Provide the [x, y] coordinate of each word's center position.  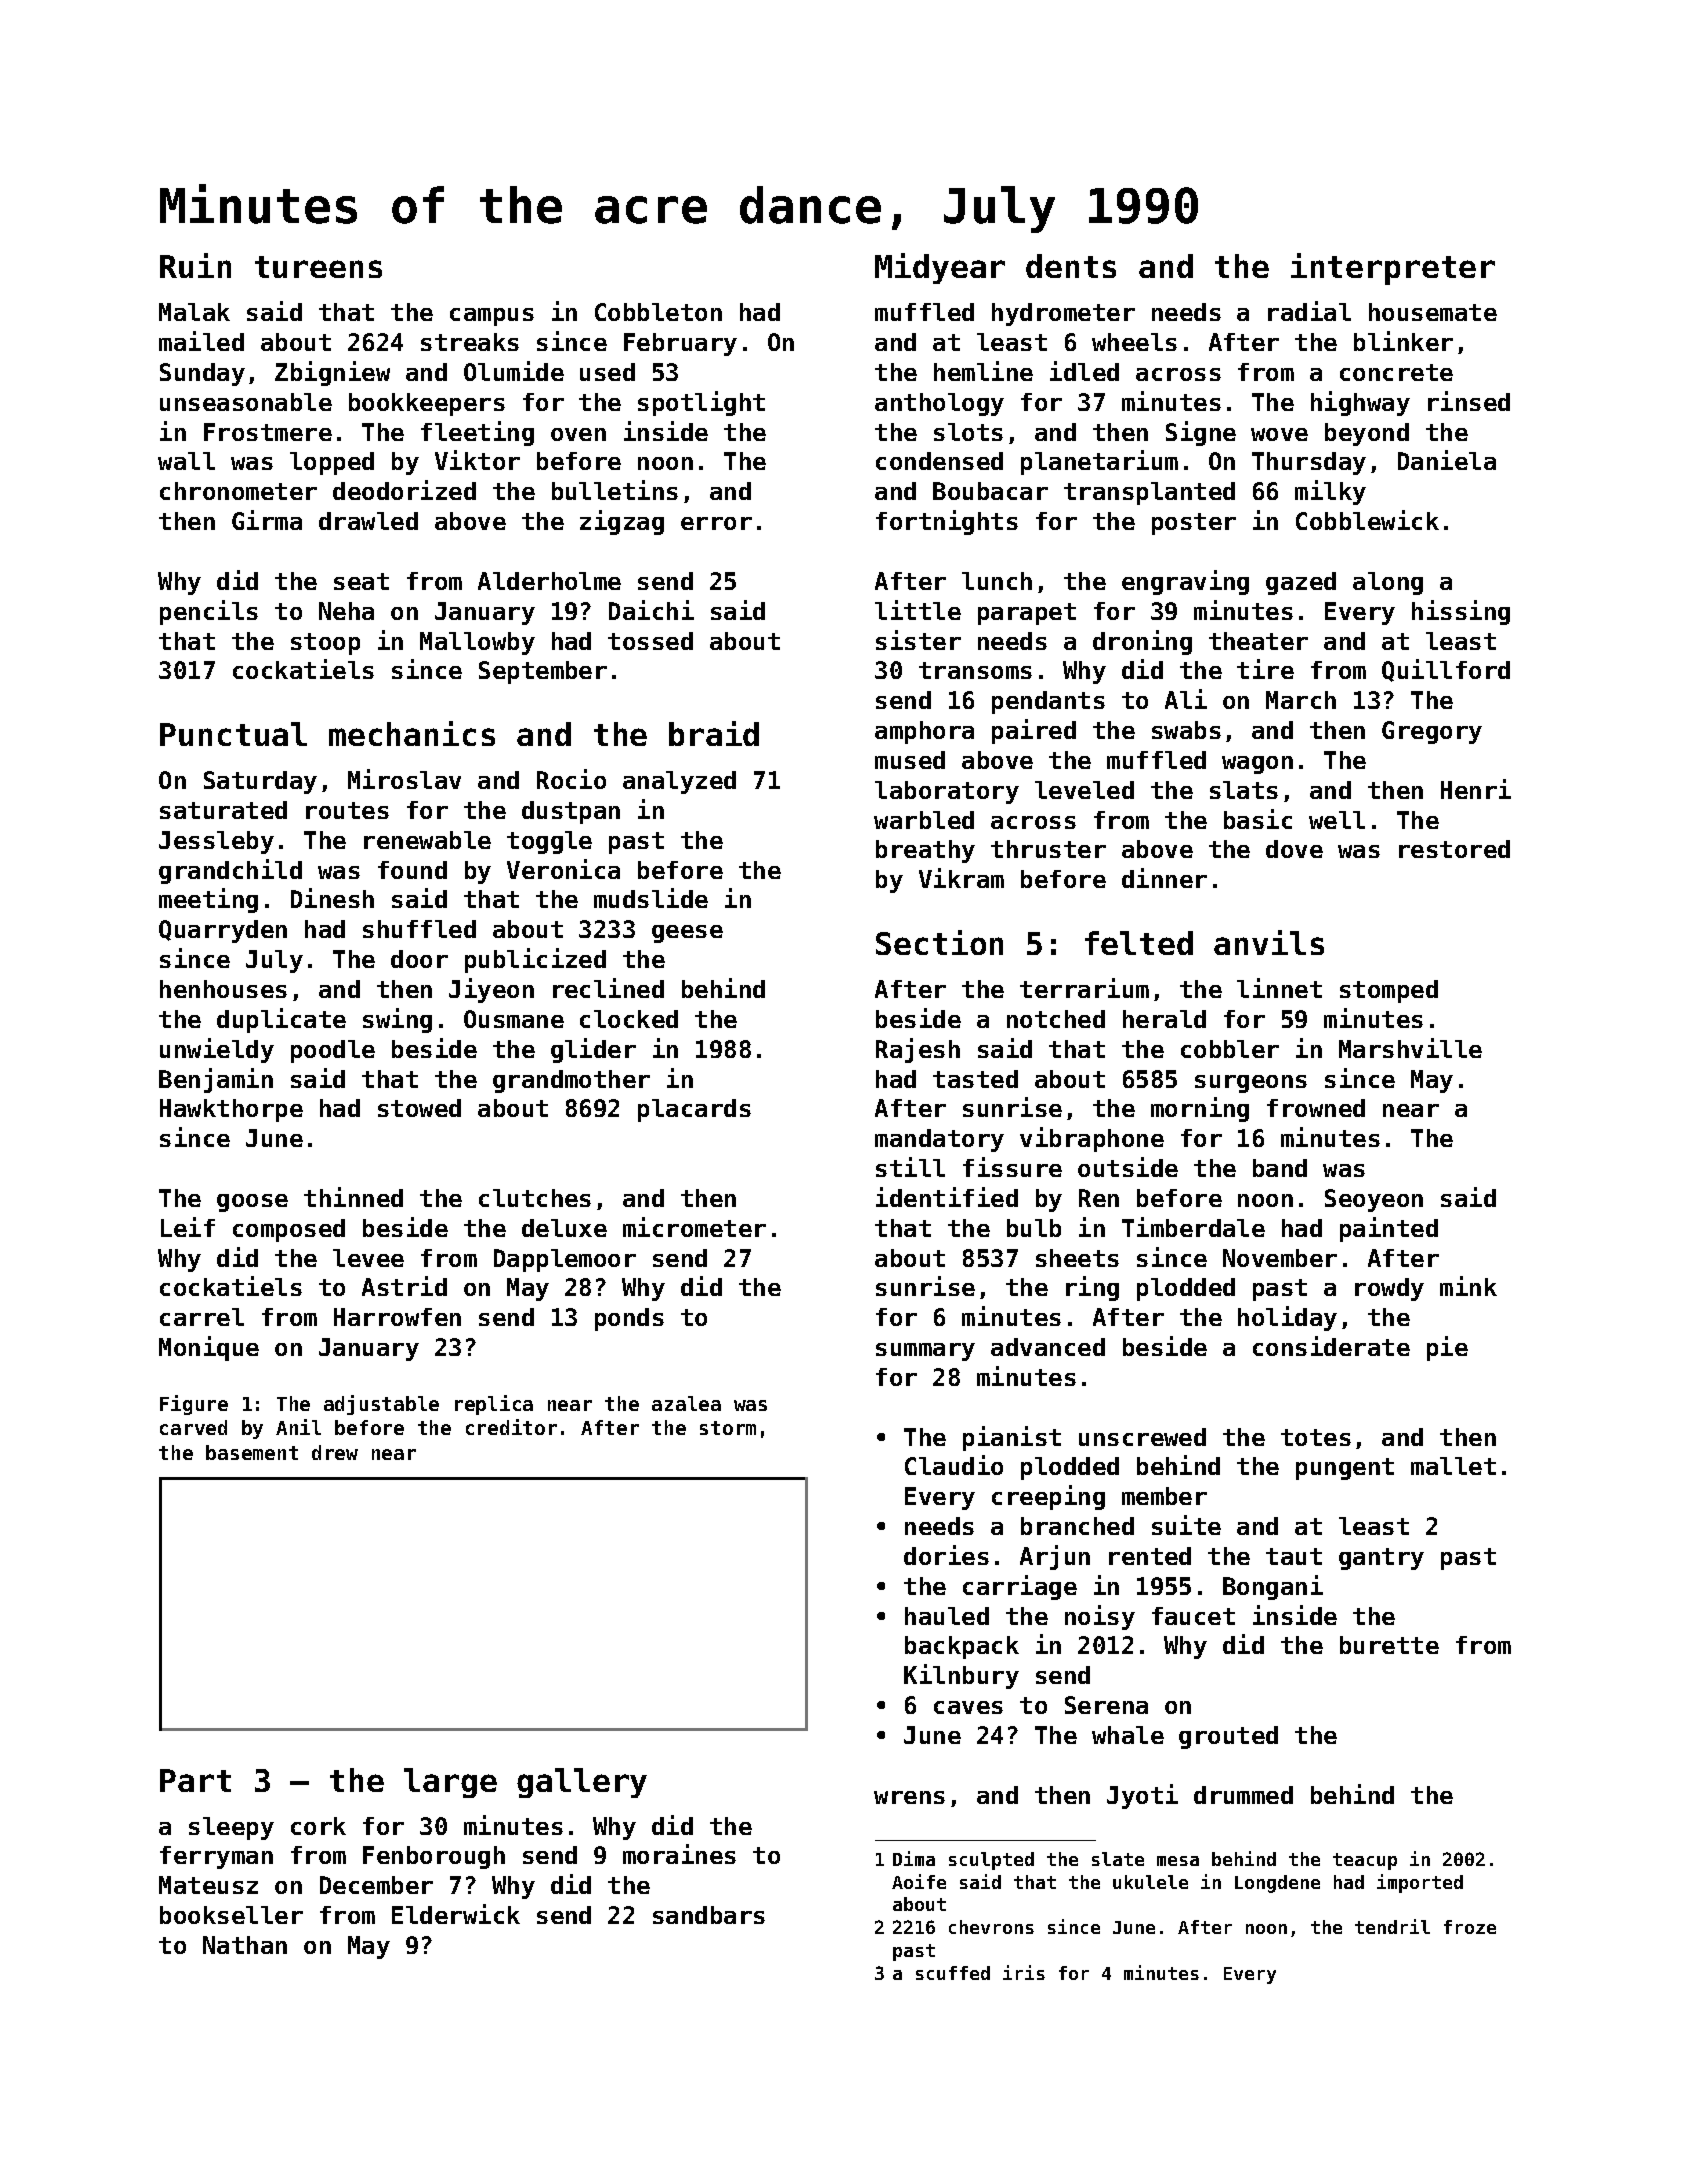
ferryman [216, 1857]
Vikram [961, 878]
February [680, 344]
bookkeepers [427, 404]
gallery [582, 1783]
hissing [1461, 612]
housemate [1433, 312]
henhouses [223, 989]
